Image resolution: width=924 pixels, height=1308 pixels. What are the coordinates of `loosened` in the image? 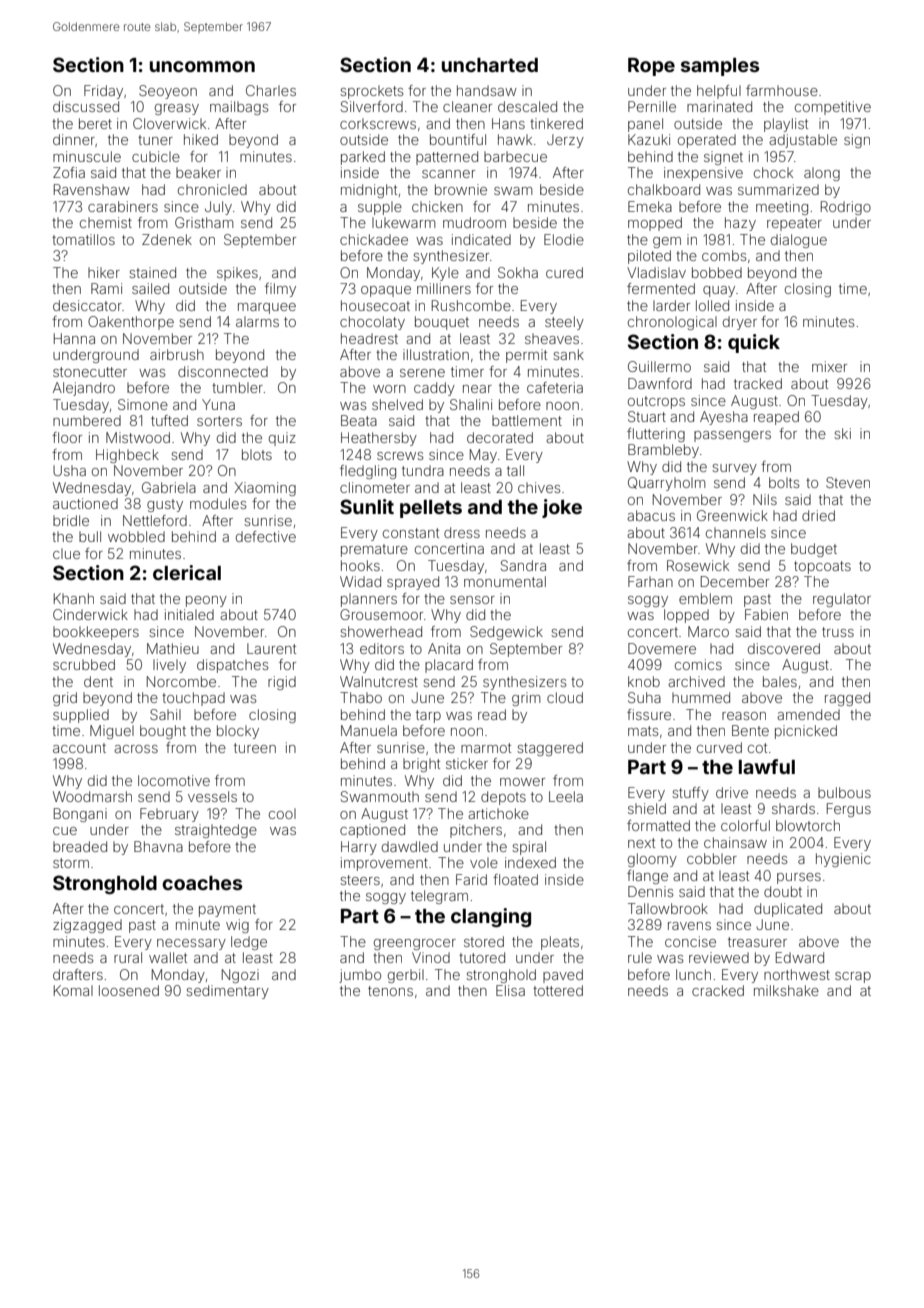 It's located at (129, 990).
